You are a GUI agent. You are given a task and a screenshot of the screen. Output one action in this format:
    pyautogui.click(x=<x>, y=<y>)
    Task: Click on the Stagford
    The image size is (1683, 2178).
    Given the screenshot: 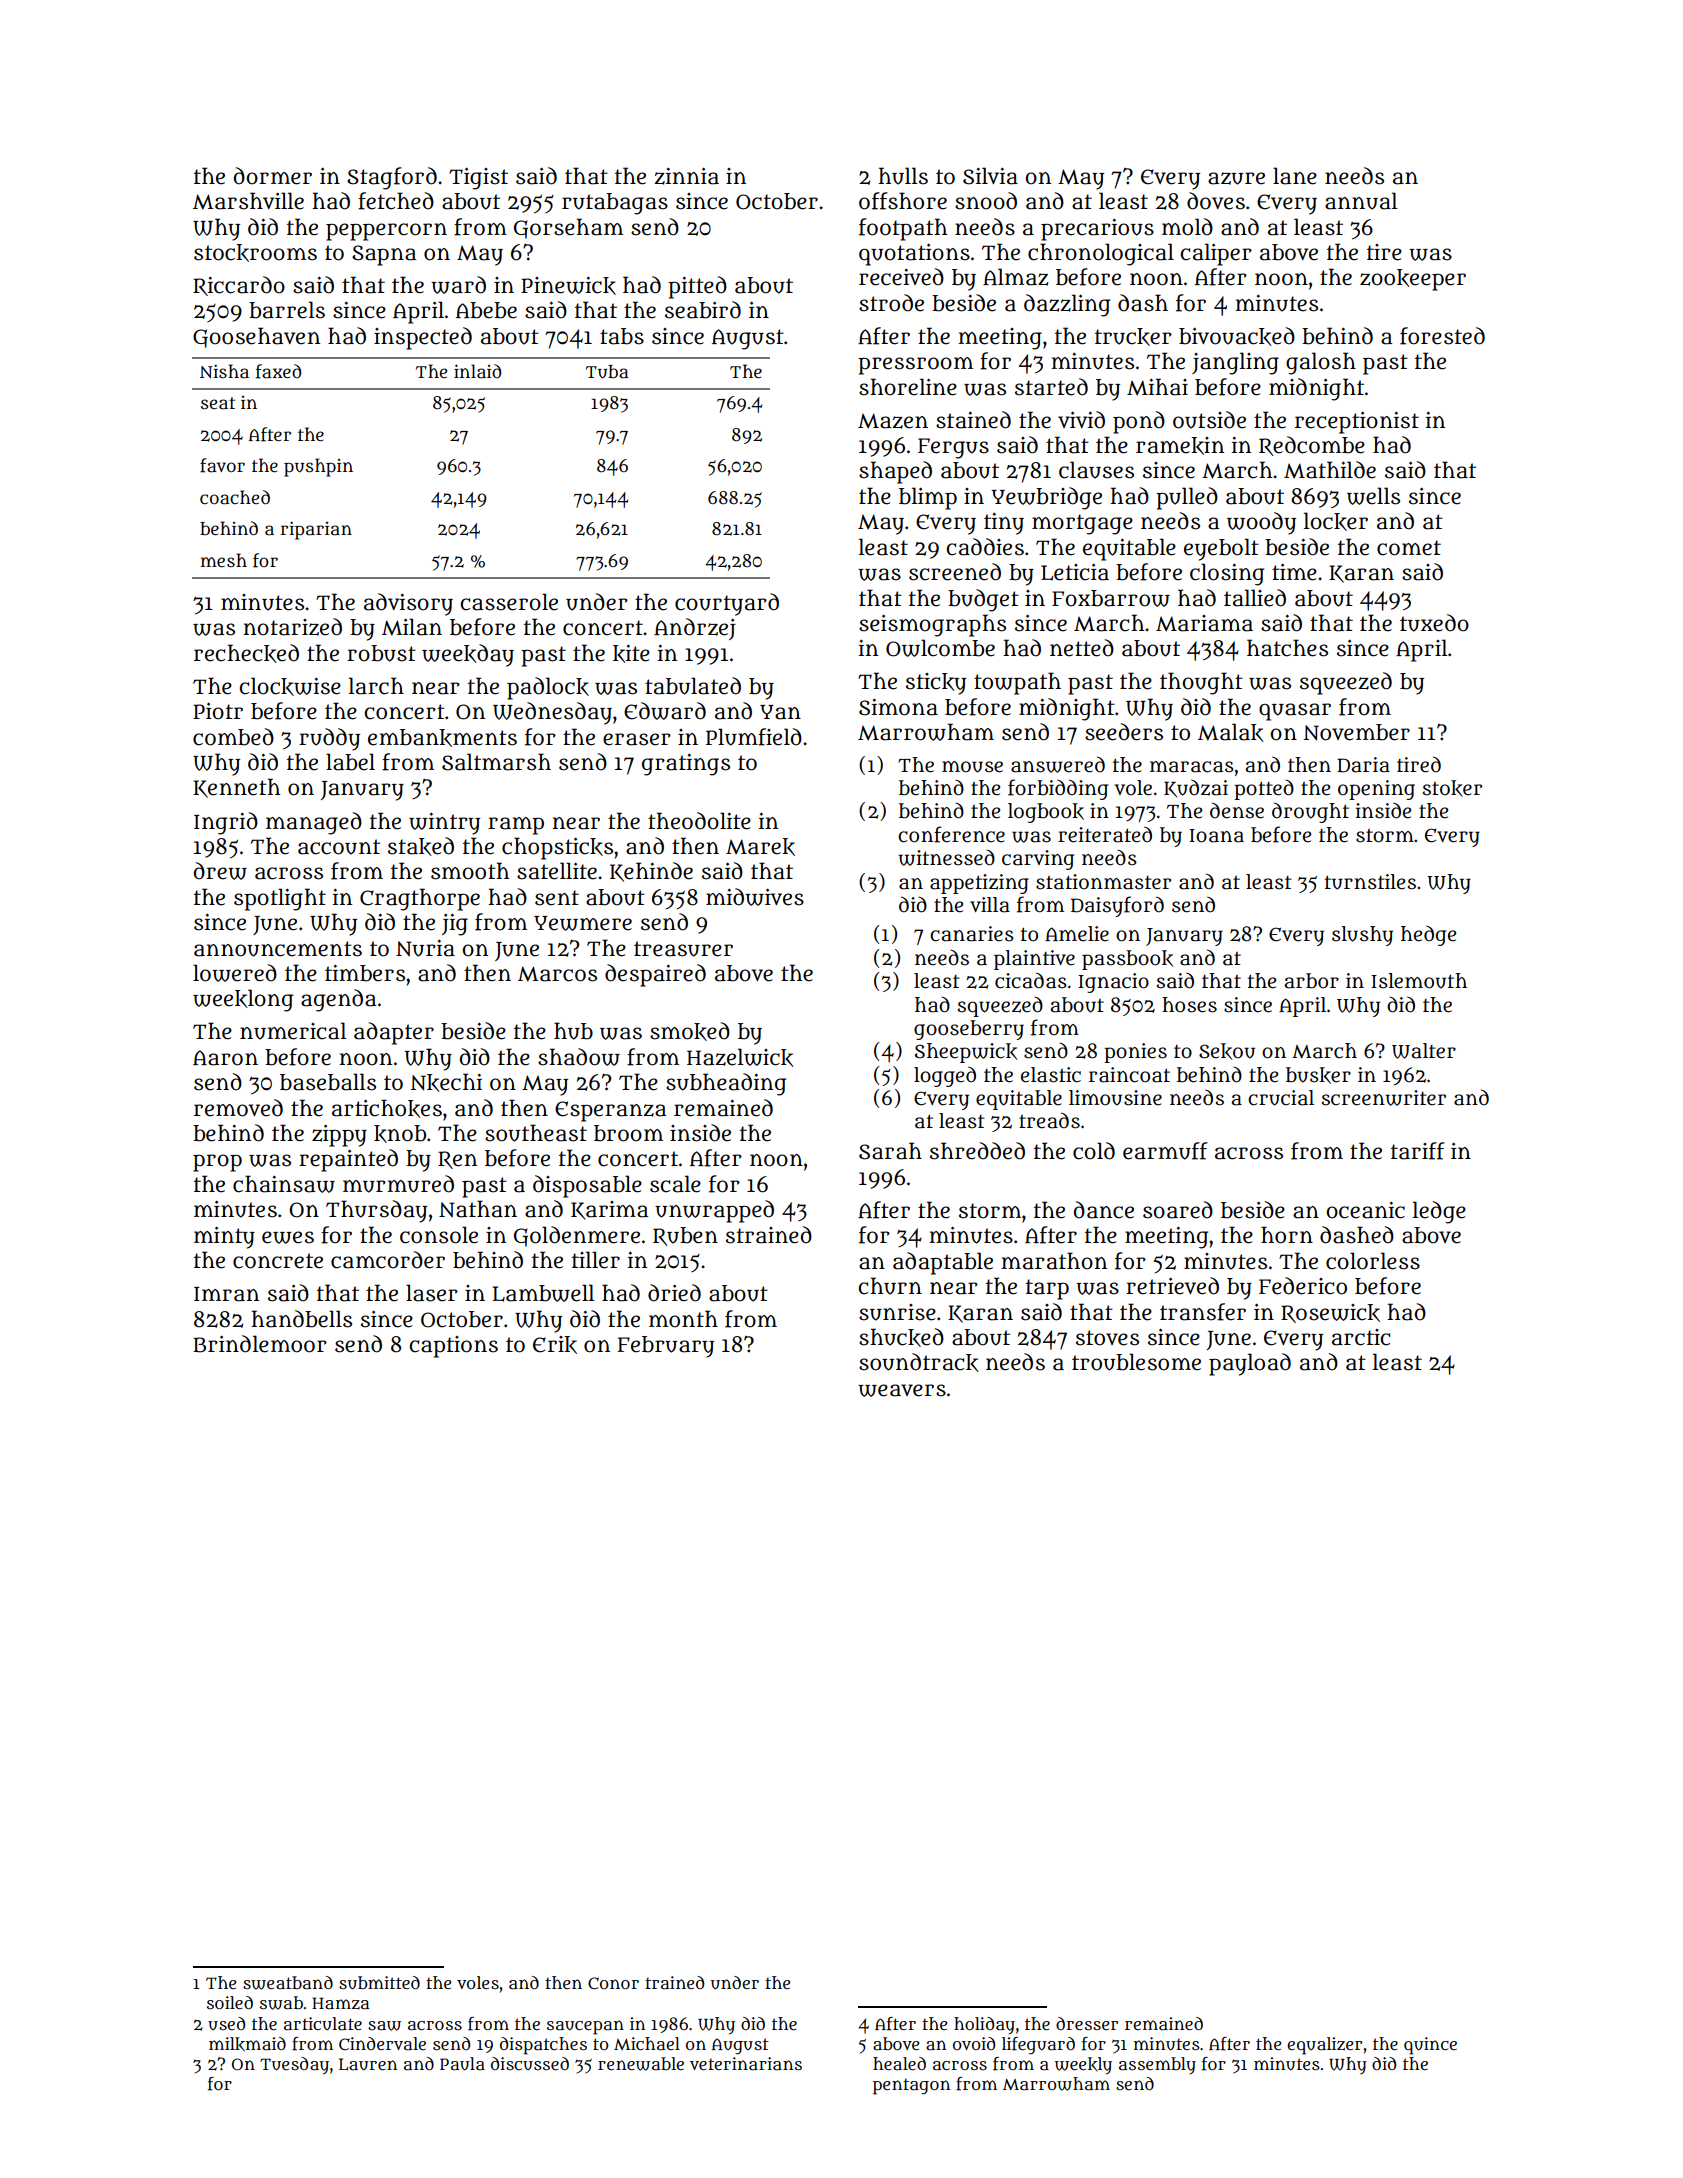 What is the action you would take?
    pyautogui.click(x=392, y=178)
